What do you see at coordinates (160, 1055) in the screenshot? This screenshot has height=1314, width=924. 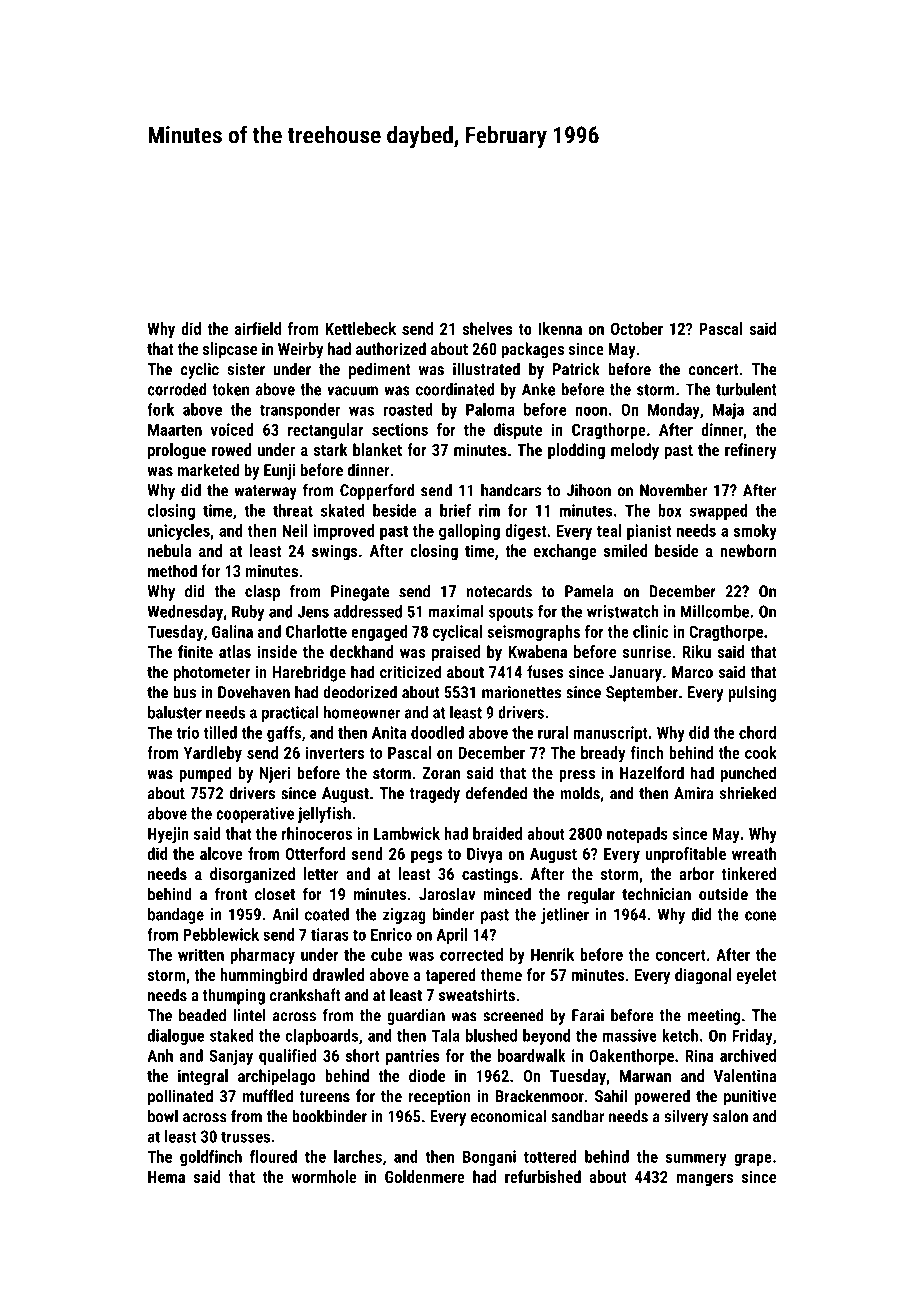 I see `Anh` at bounding box center [160, 1055].
